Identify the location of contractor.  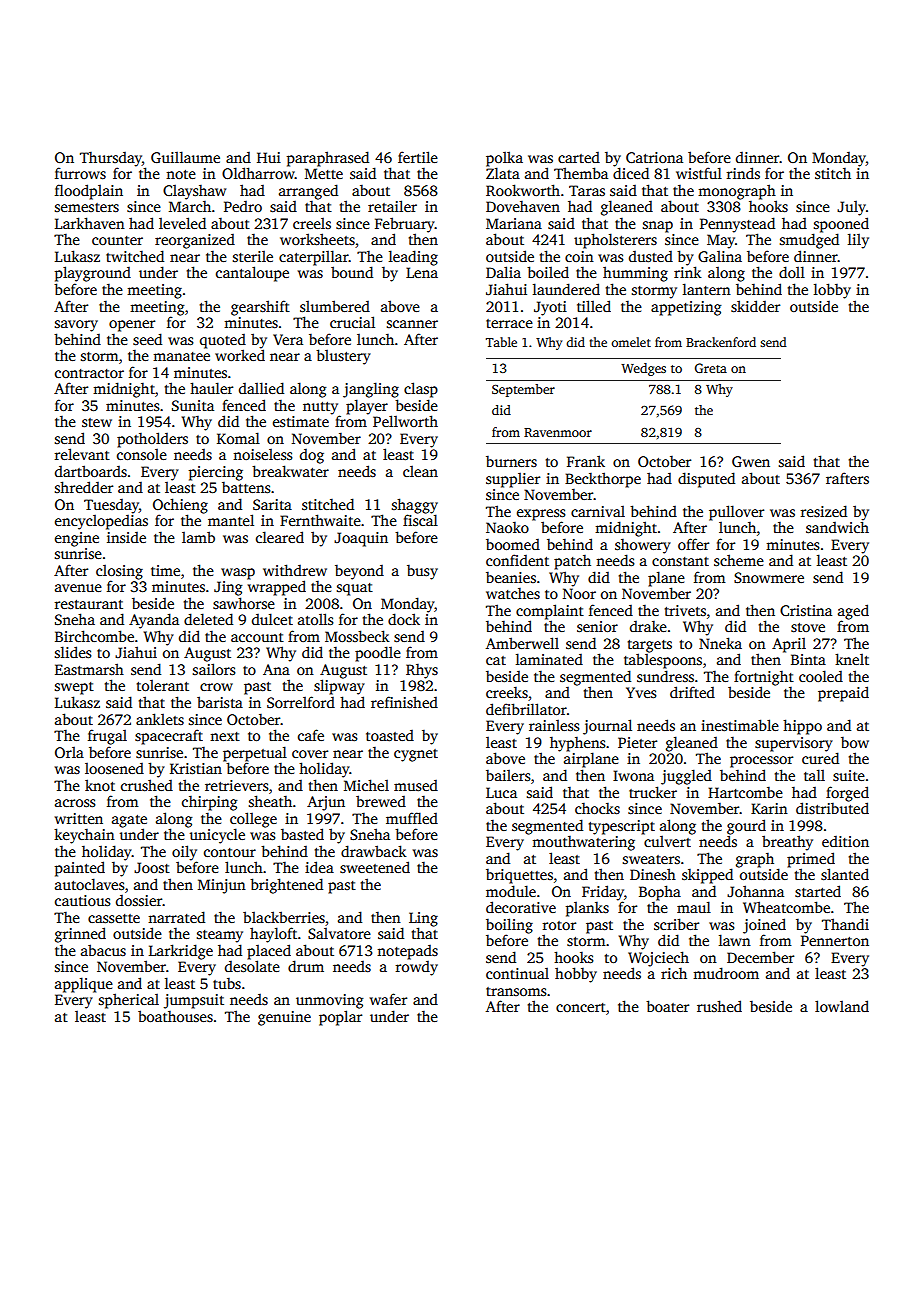
(89, 373).
